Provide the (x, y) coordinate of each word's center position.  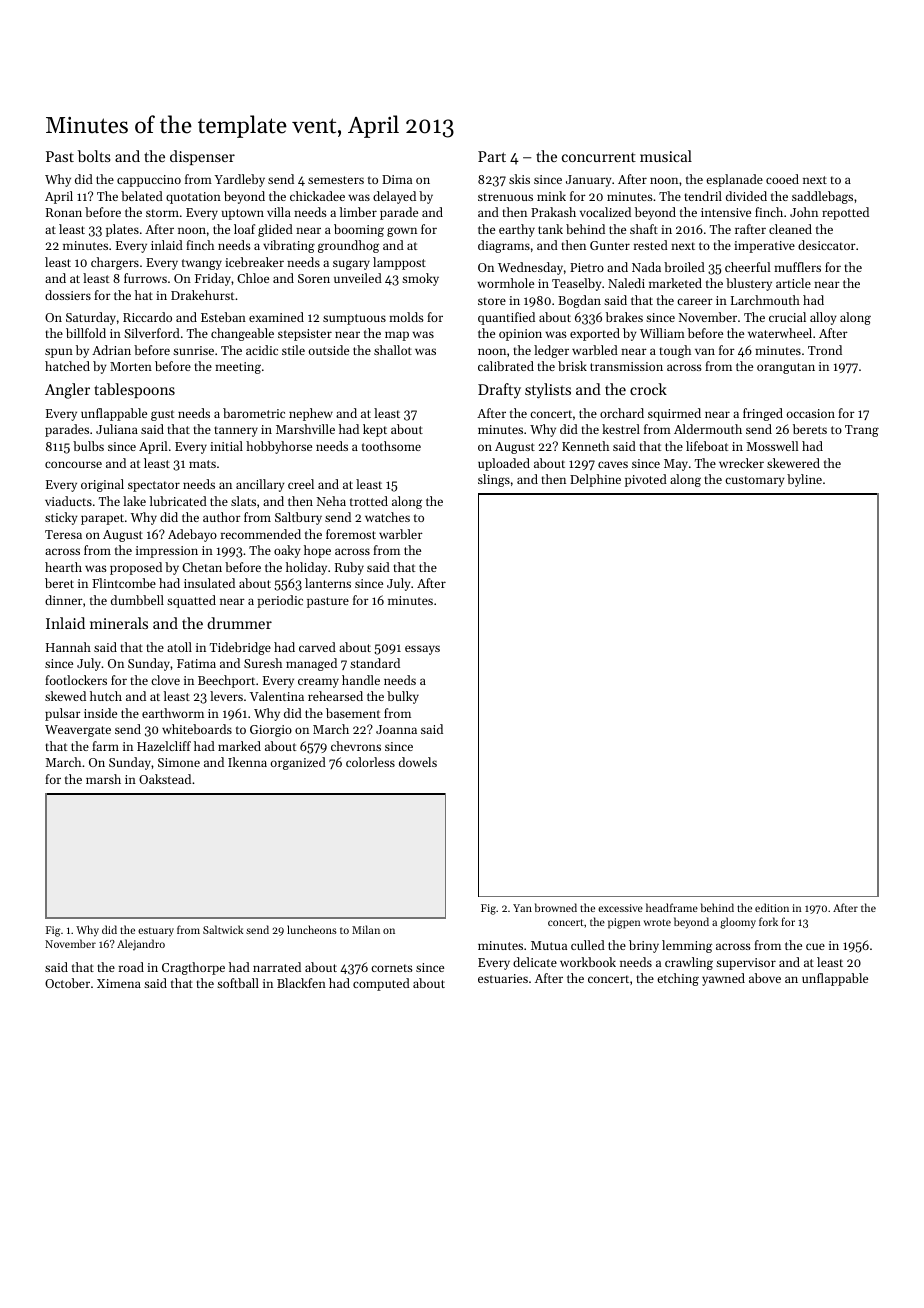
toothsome (391, 446)
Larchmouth (765, 300)
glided (275, 230)
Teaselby (577, 284)
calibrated (506, 366)
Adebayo (192, 535)
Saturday (91, 318)
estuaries (503, 978)
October (67, 983)
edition (772, 907)
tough (675, 351)
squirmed (674, 414)
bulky (403, 697)
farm (105, 746)
